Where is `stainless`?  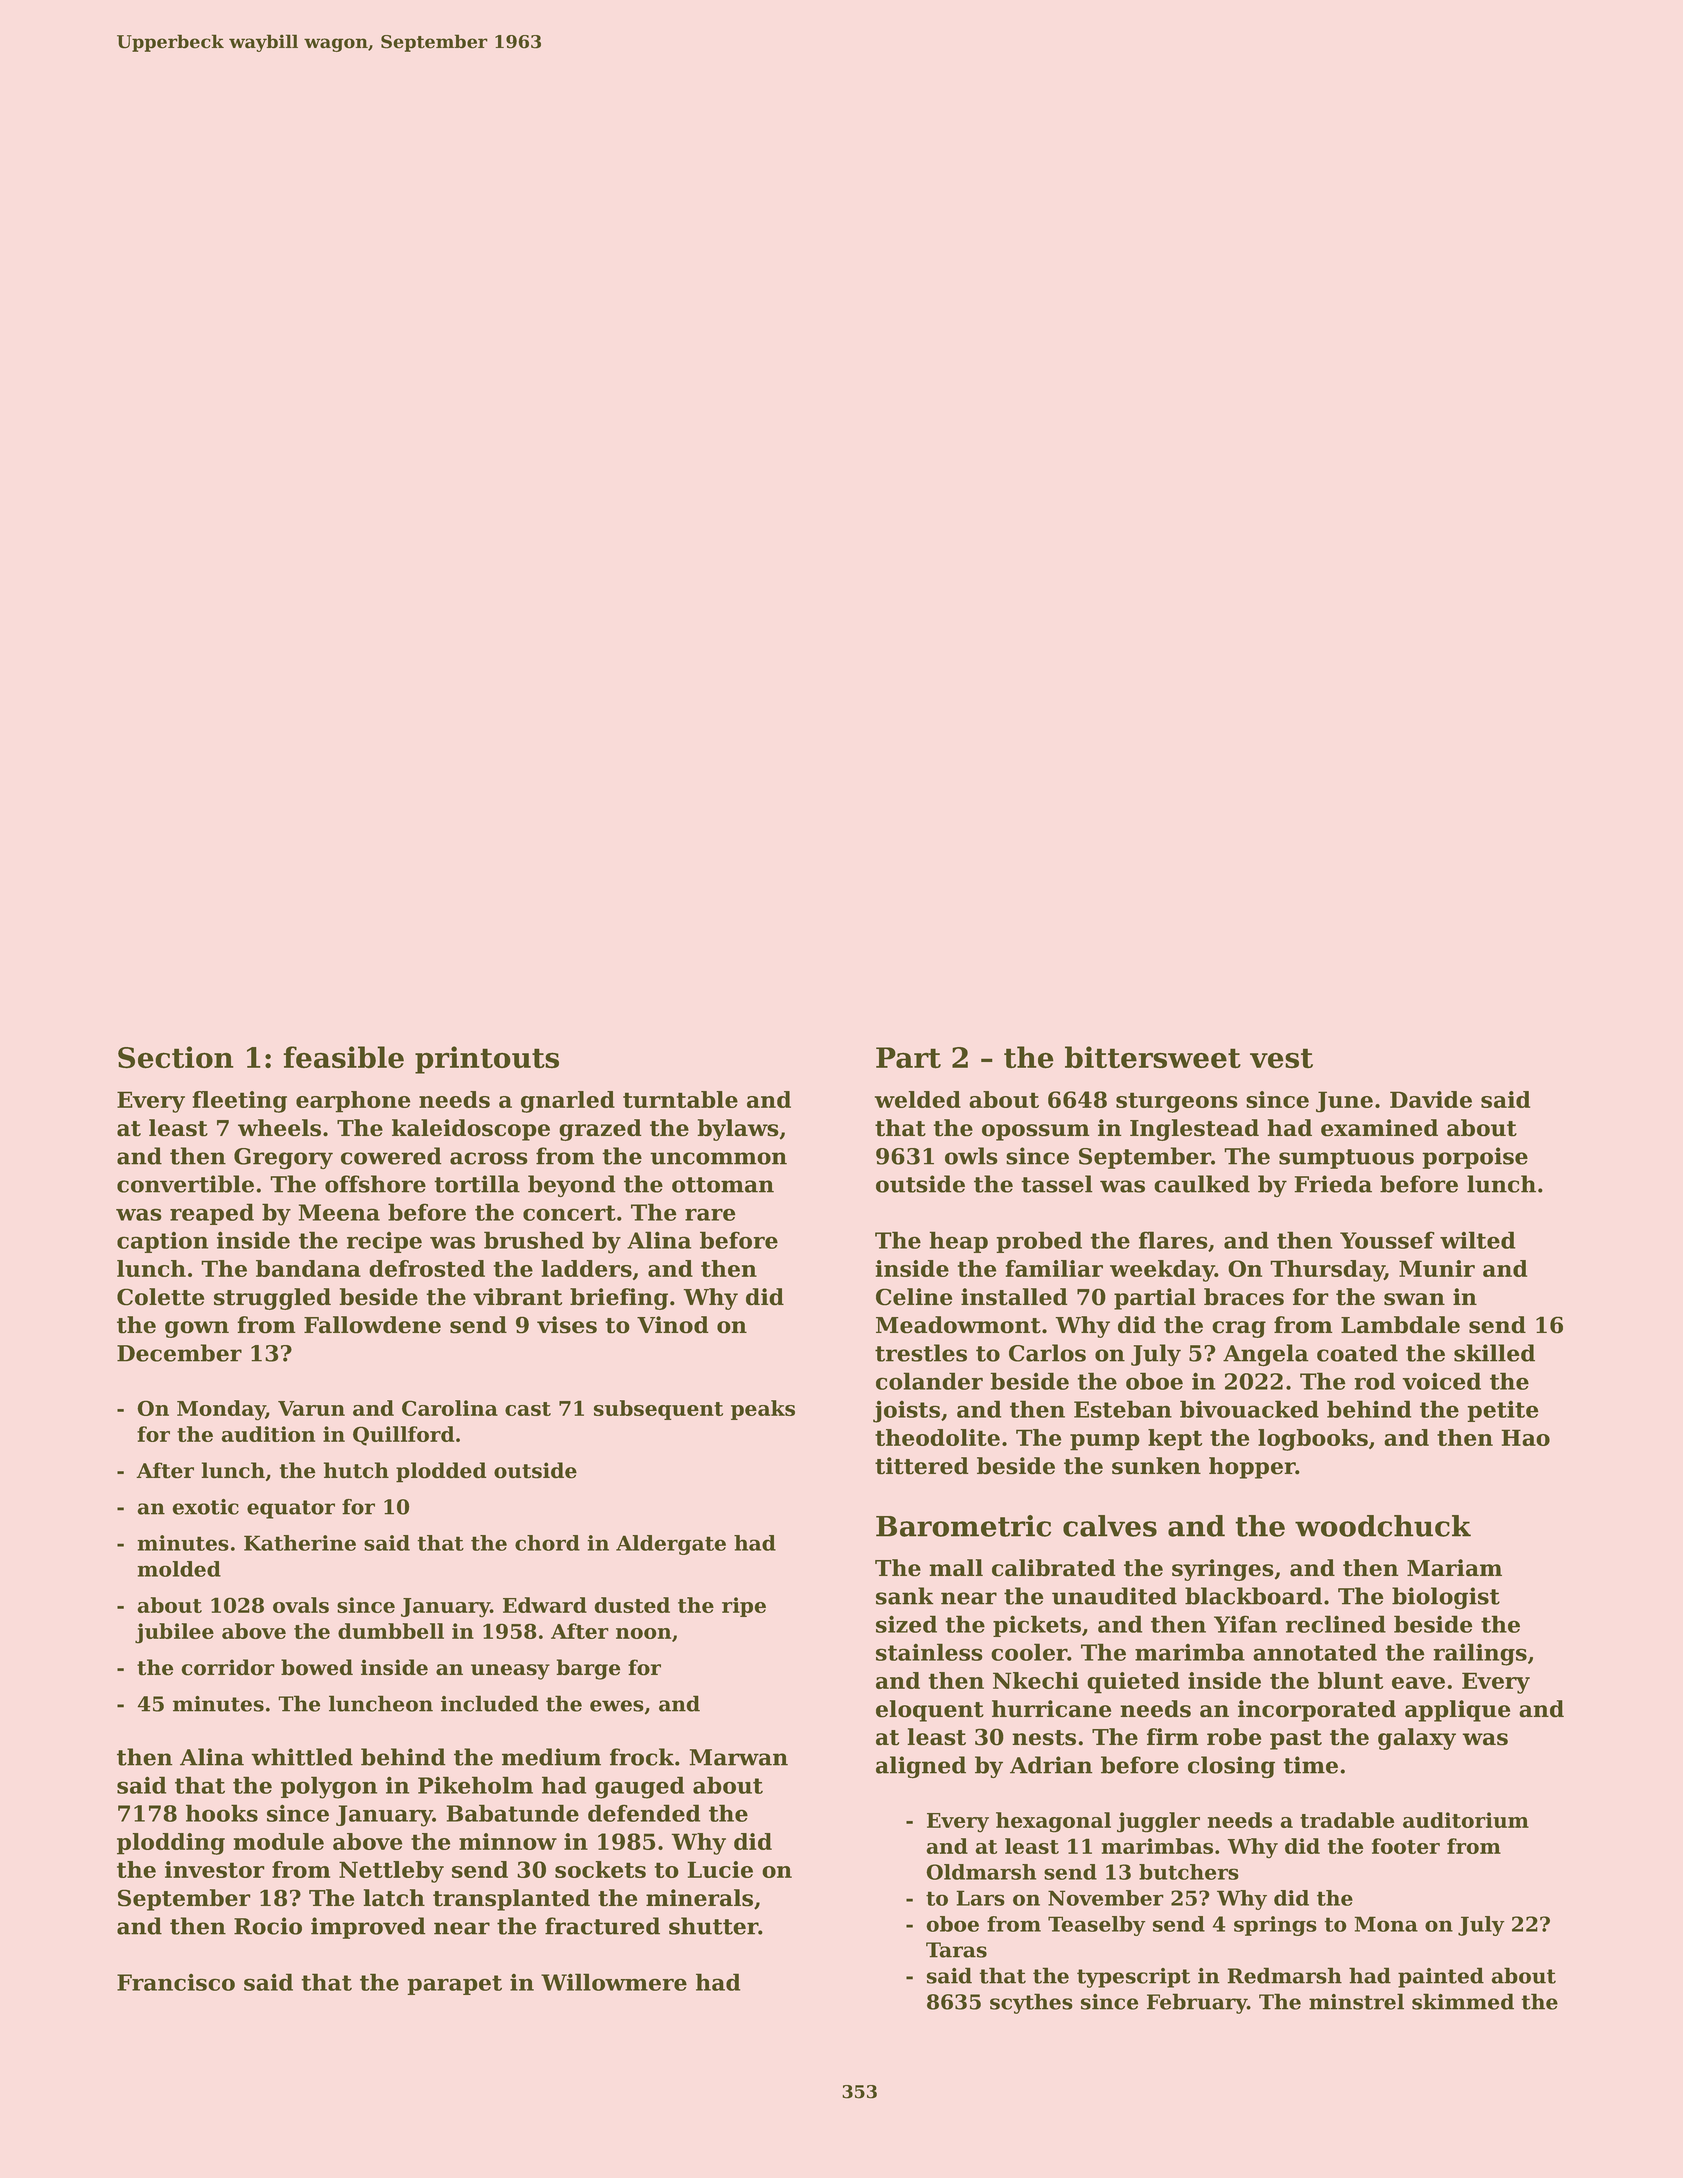
stainless is located at coordinates (929, 1652).
